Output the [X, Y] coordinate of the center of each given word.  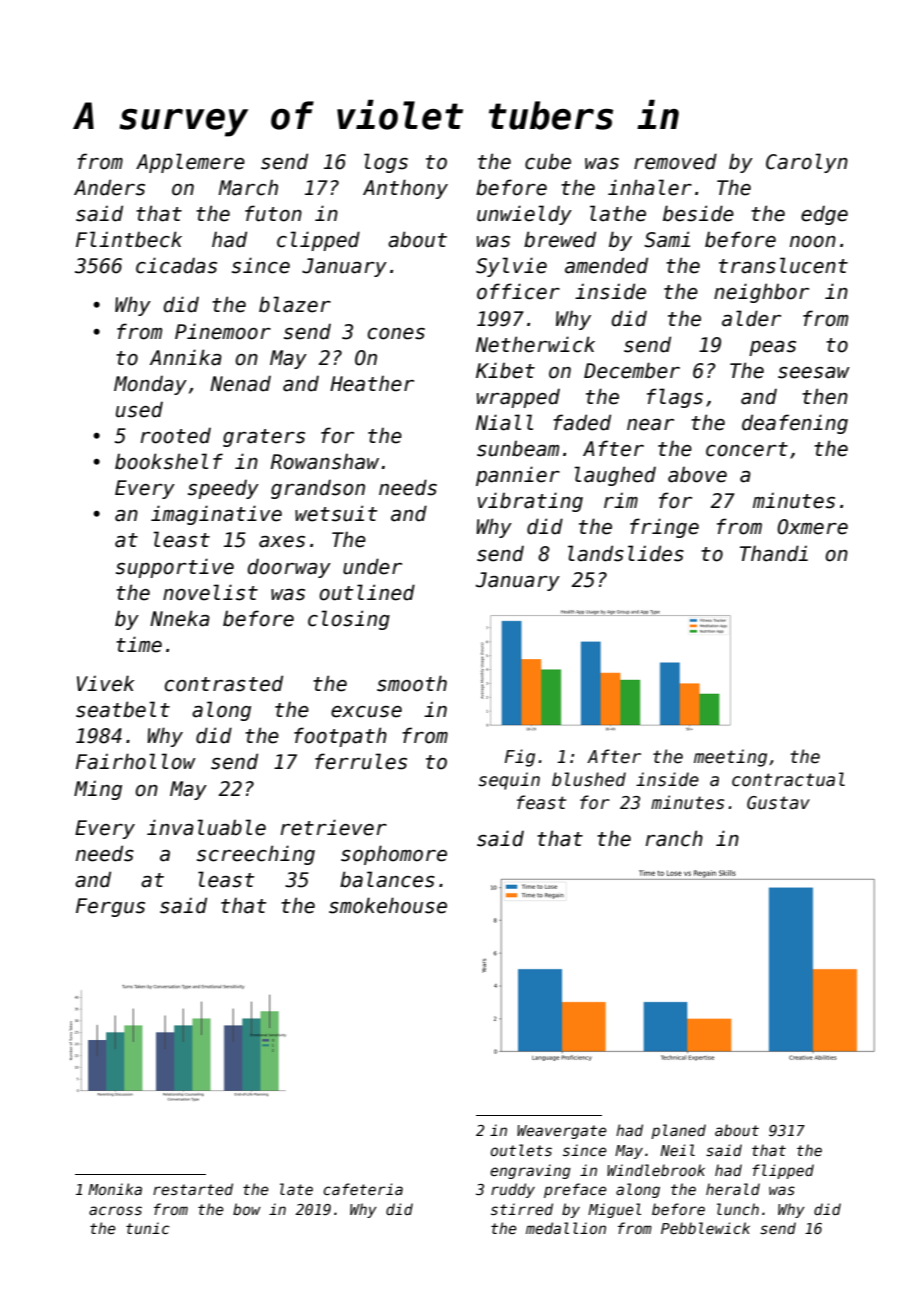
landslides [626, 553]
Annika [186, 357]
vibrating [530, 502]
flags [675, 398]
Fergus [110, 907]
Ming [98, 790]
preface [575, 1190]
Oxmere [812, 527]
